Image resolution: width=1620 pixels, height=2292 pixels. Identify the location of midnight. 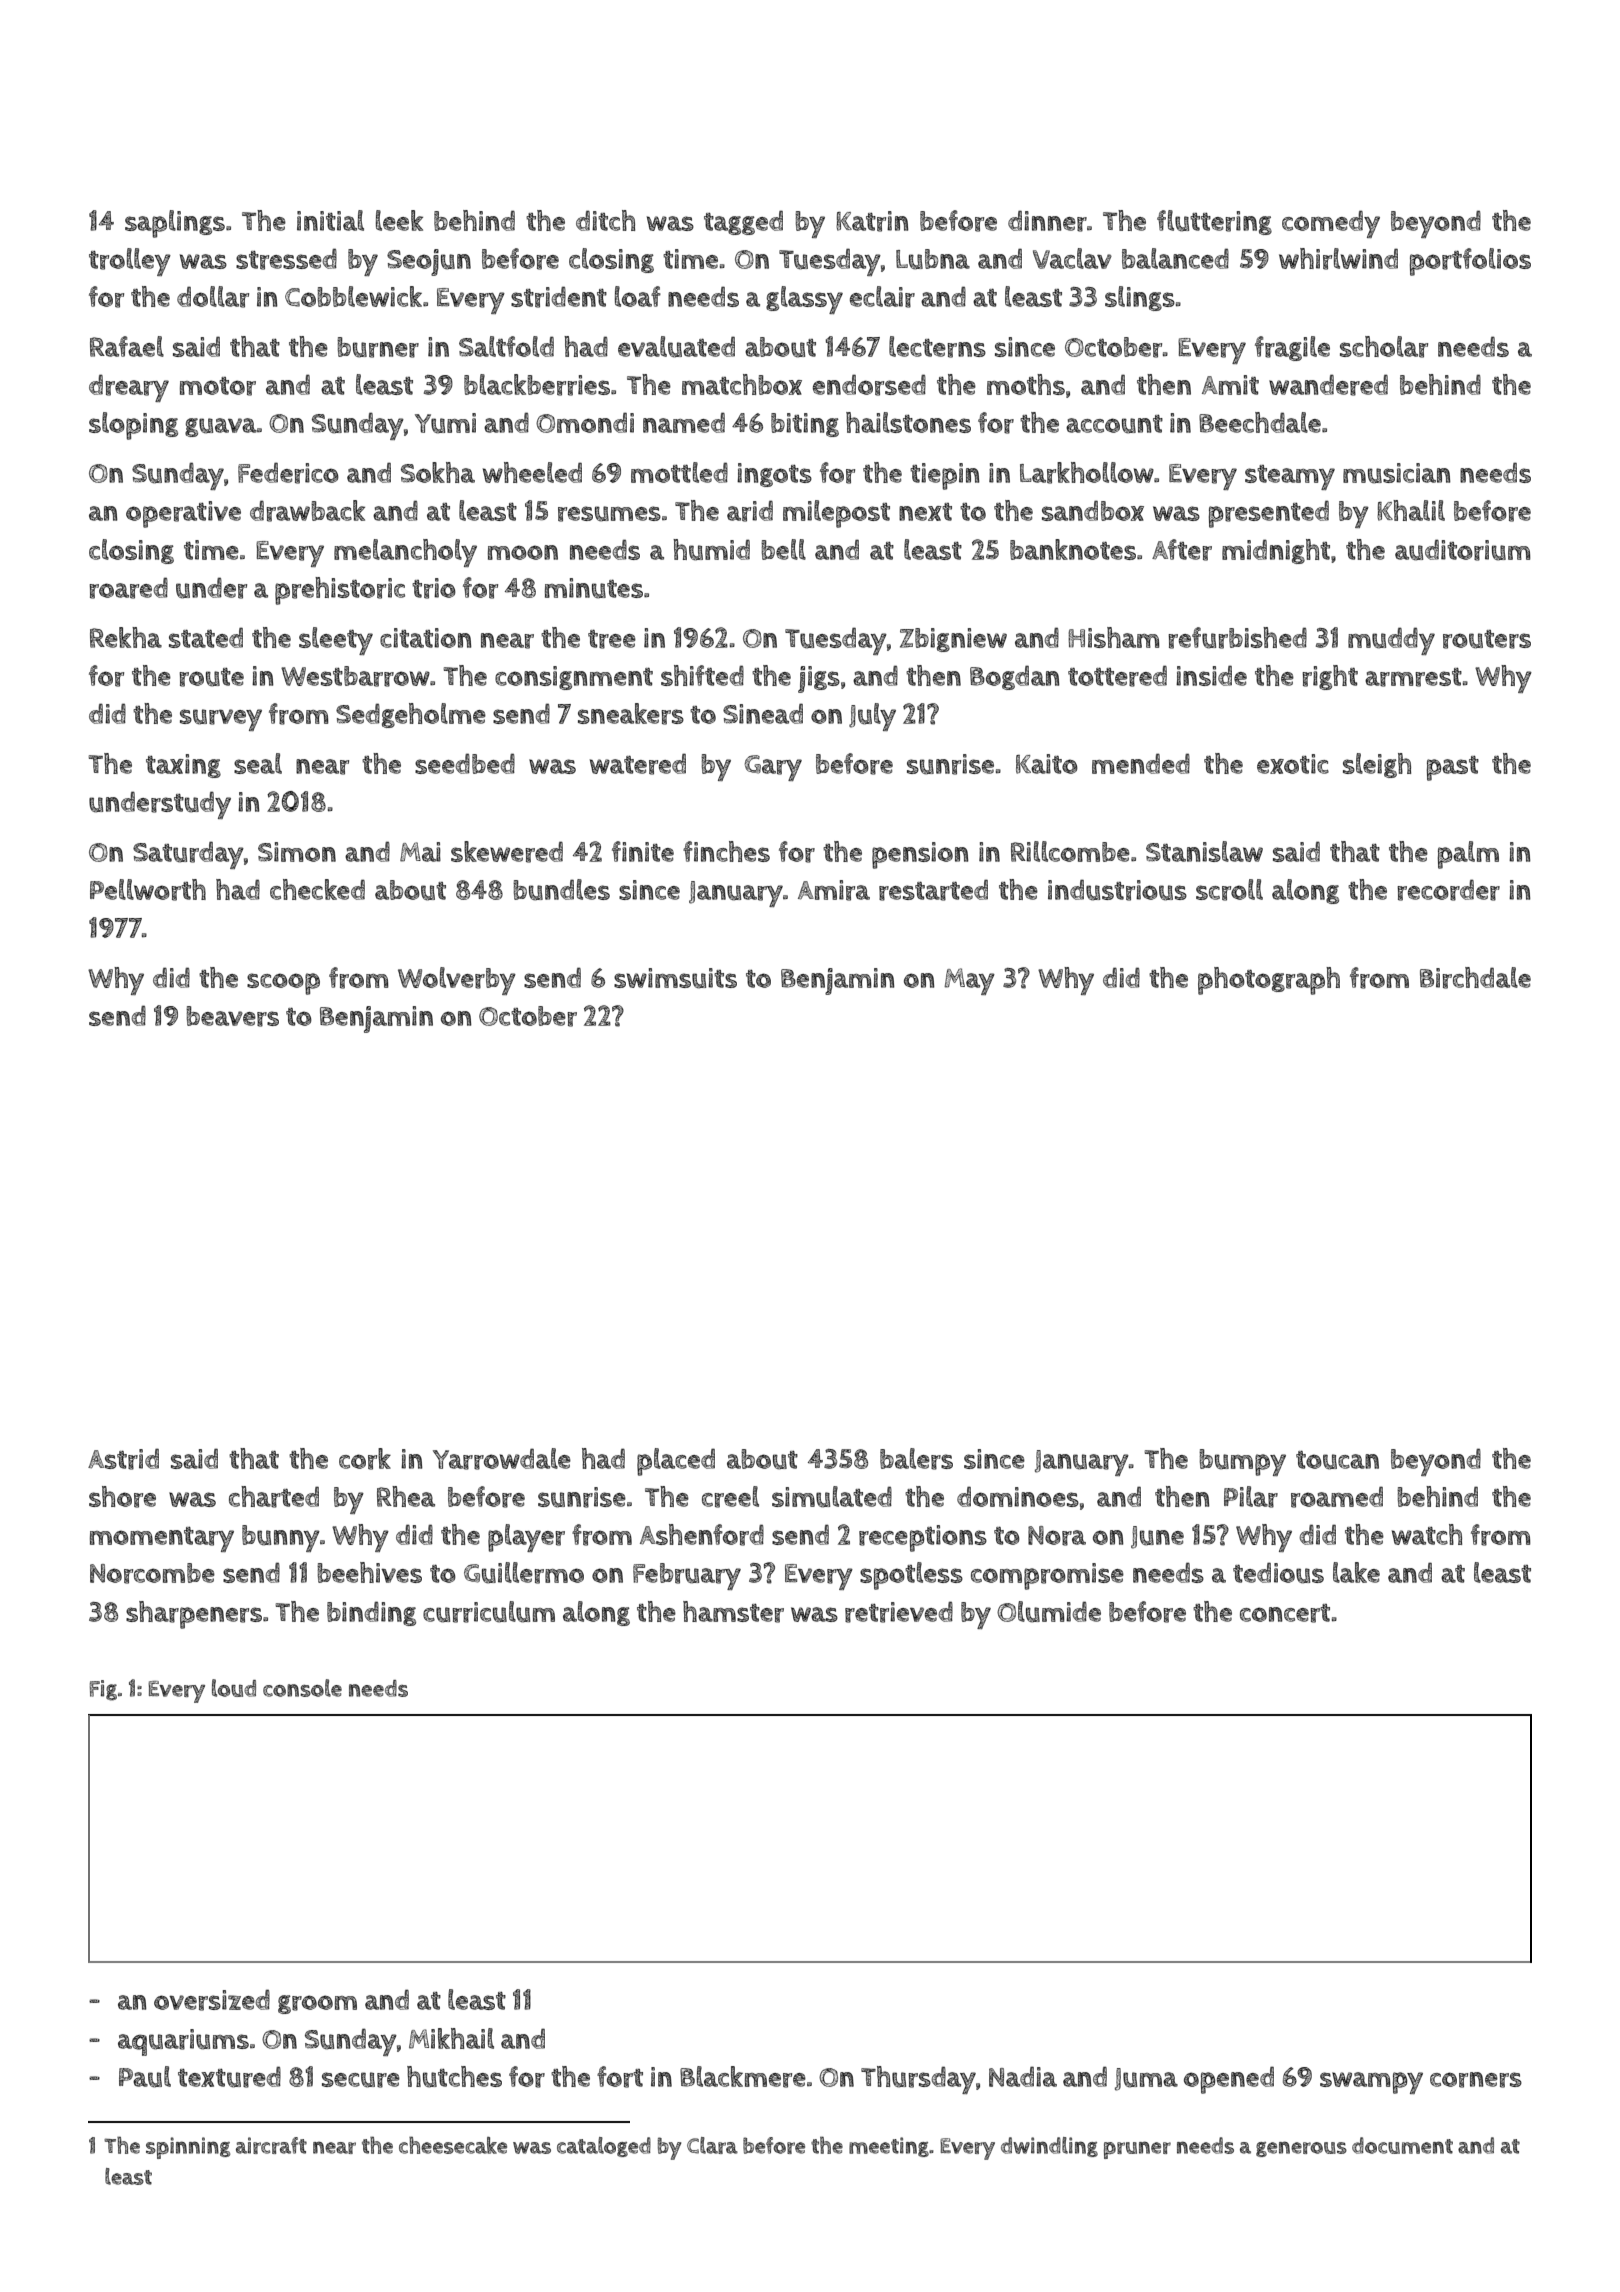
(1276, 551).
